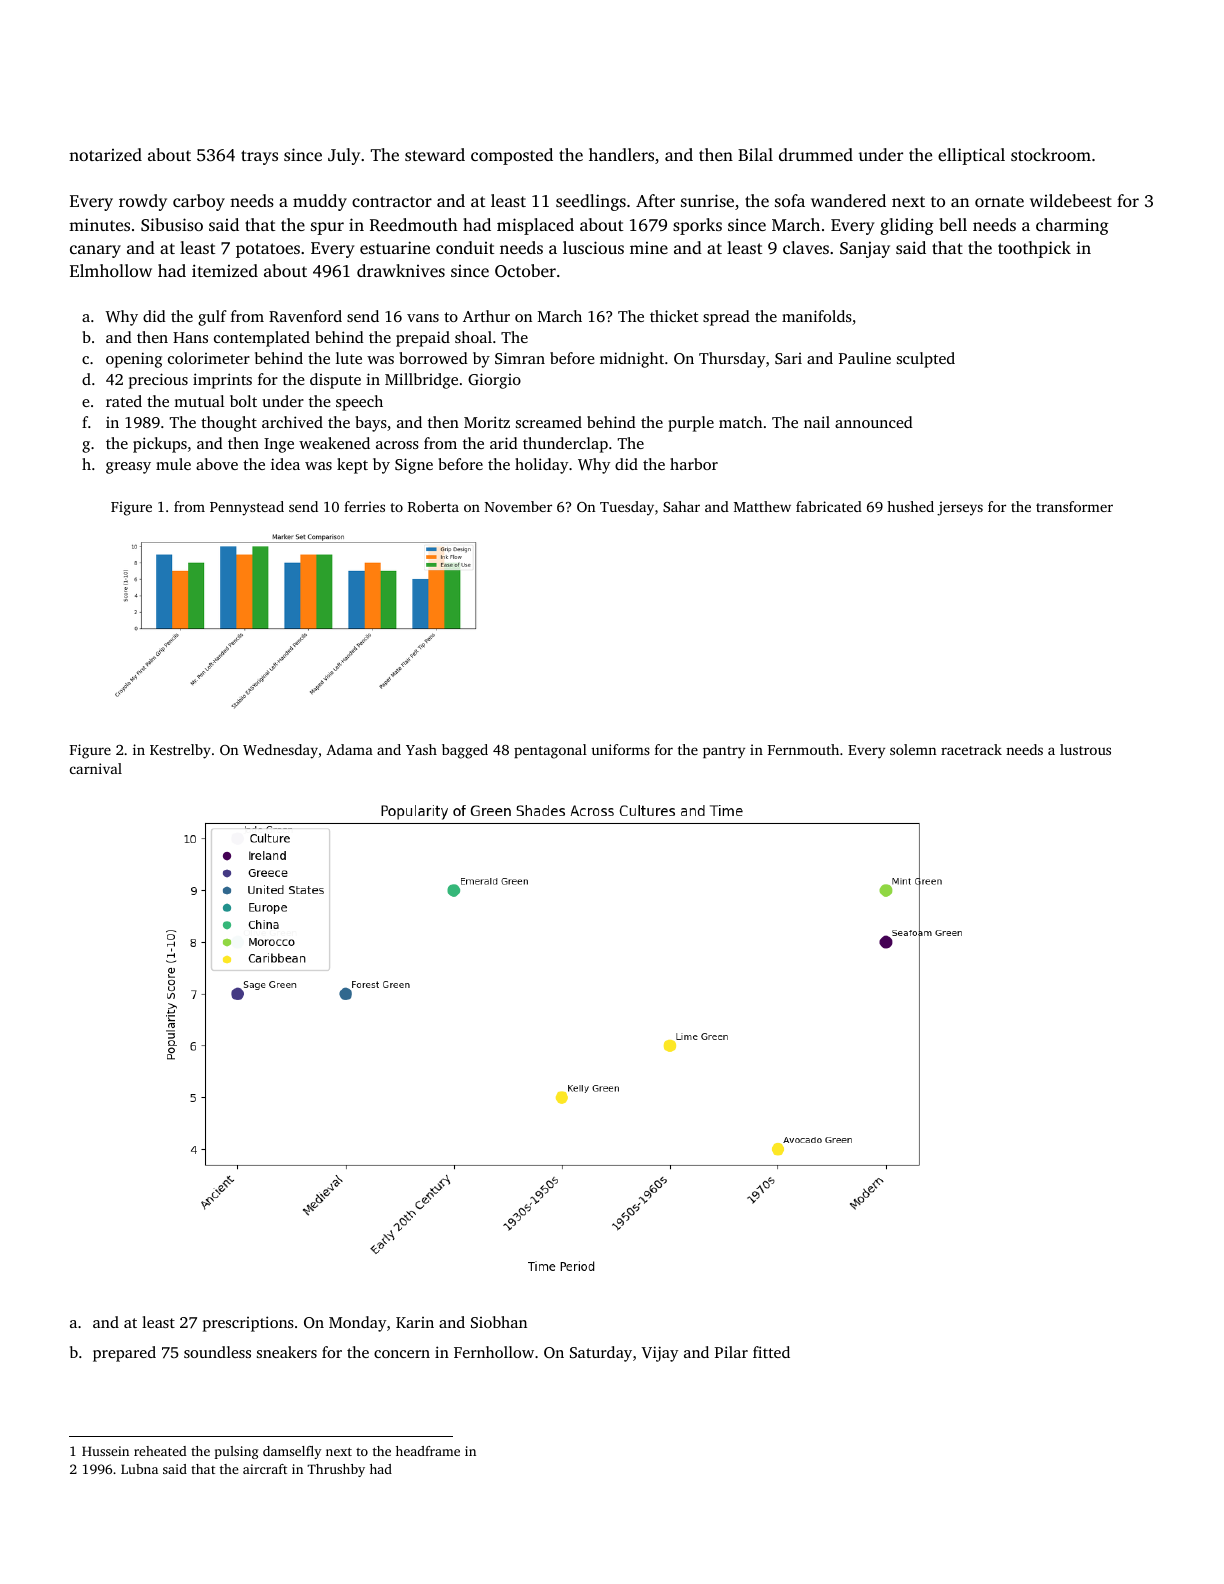 This document has height=1584, width=1224. What do you see at coordinates (248, 1324) in the document?
I see `prescriptions` at bounding box center [248, 1324].
